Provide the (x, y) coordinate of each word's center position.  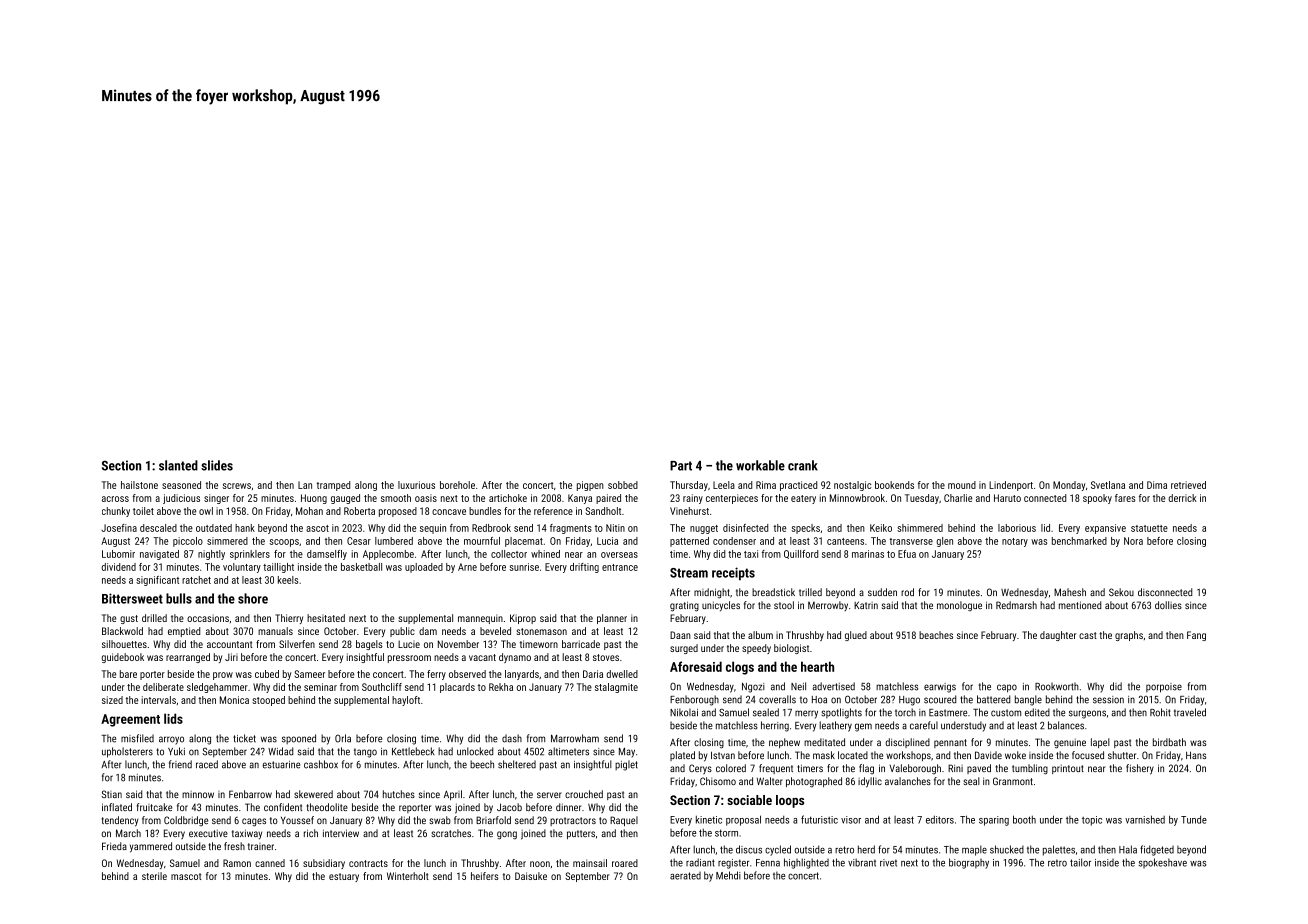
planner (612, 619)
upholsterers (127, 752)
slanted (178, 465)
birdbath (1169, 742)
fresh (234, 846)
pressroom (409, 659)
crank (803, 465)
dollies (1168, 605)
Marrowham (575, 738)
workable (760, 465)
